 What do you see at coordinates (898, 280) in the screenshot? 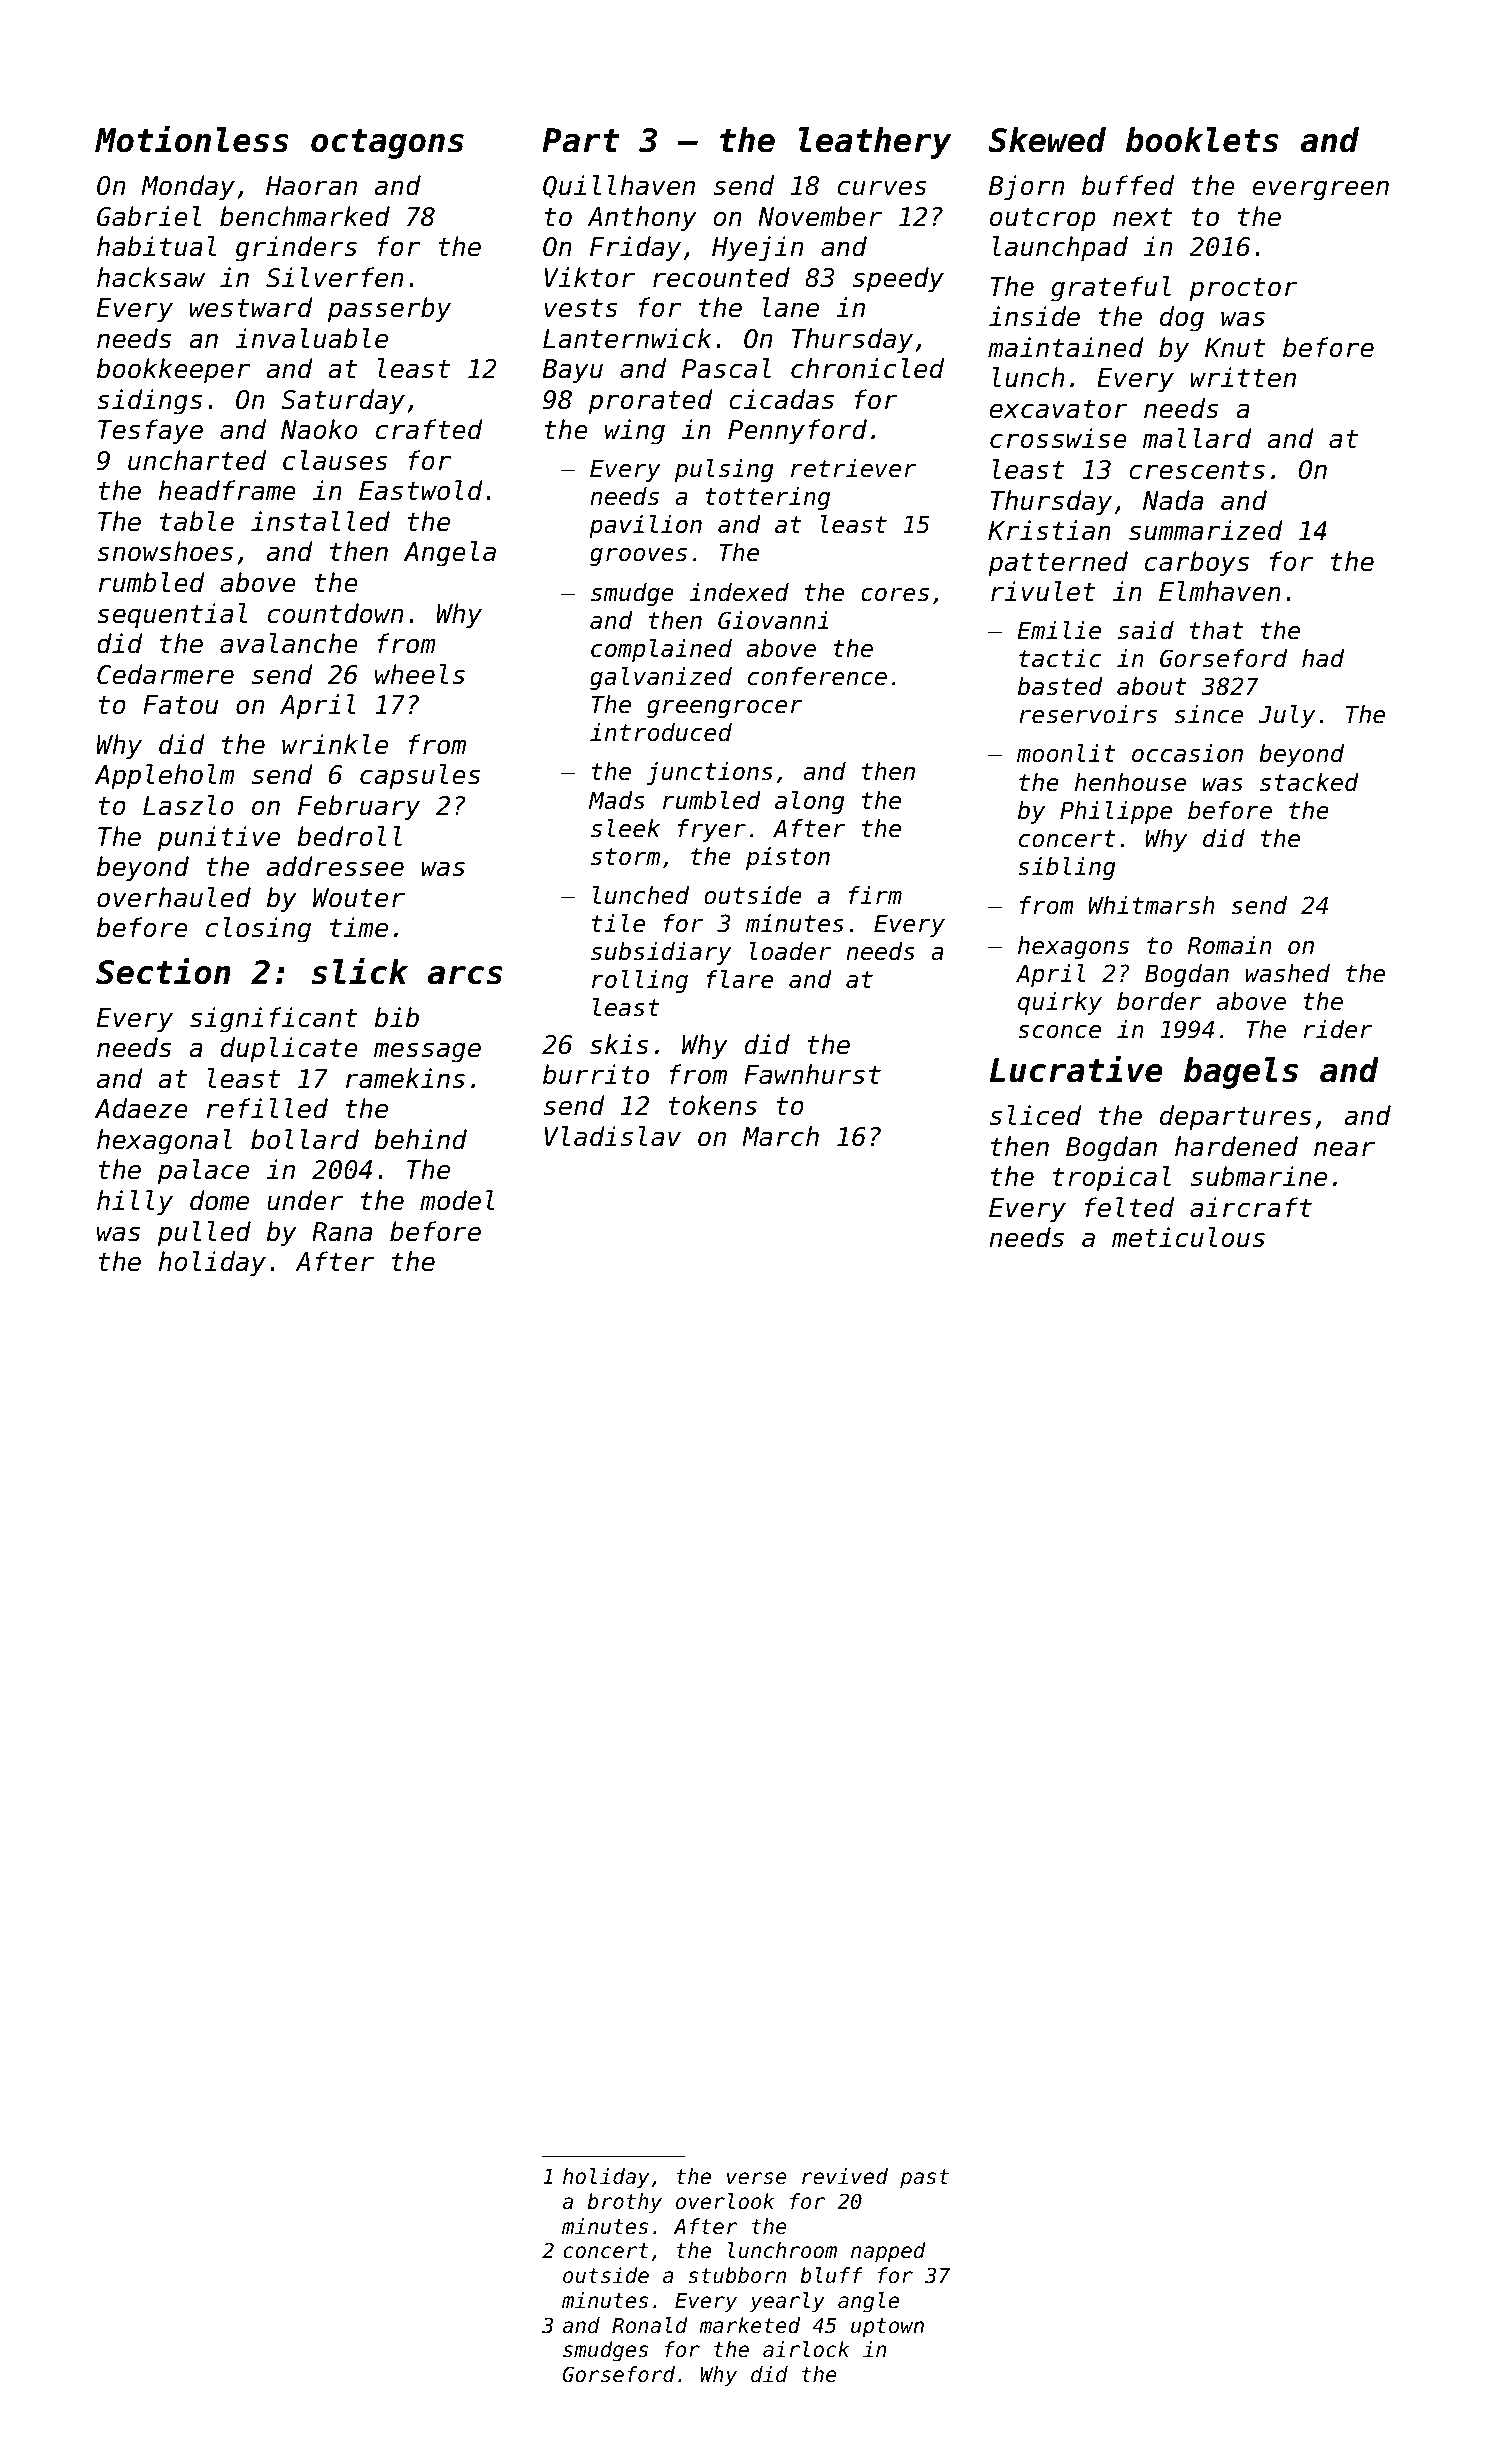
I see `speedy` at bounding box center [898, 280].
